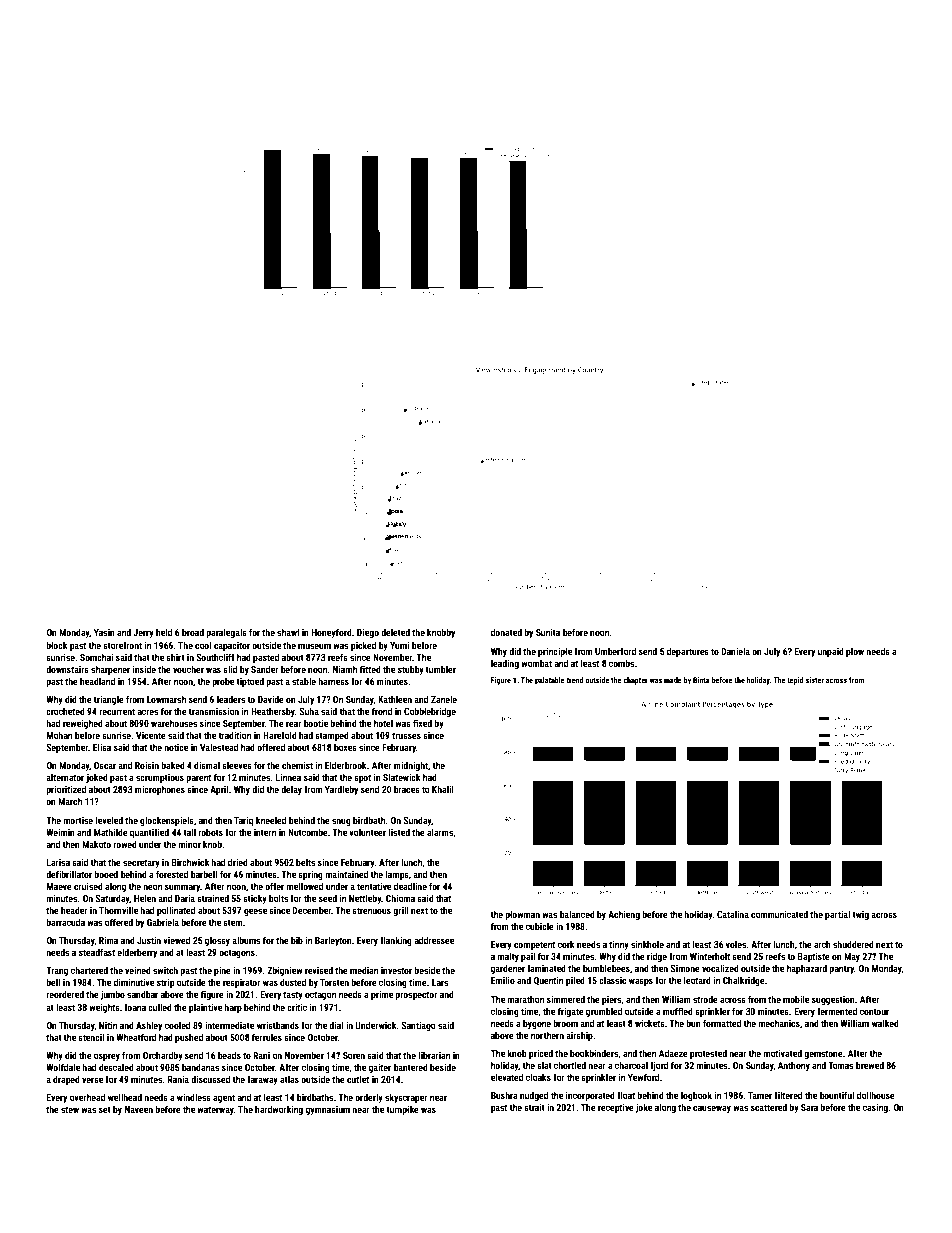  I want to click on geese, so click(255, 912).
